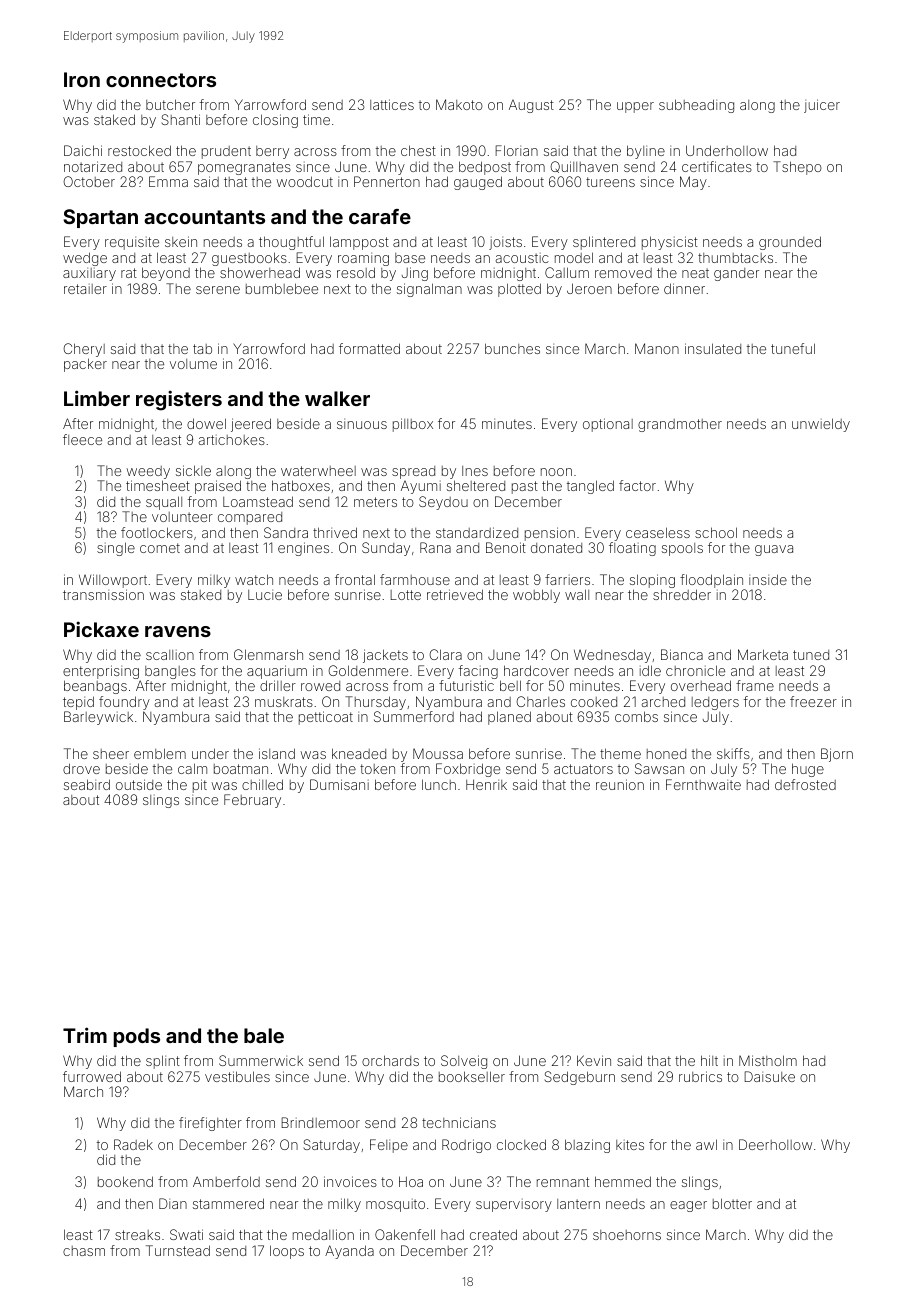  What do you see at coordinates (84, 1251) in the screenshot?
I see `chasm` at bounding box center [84, 1251].
